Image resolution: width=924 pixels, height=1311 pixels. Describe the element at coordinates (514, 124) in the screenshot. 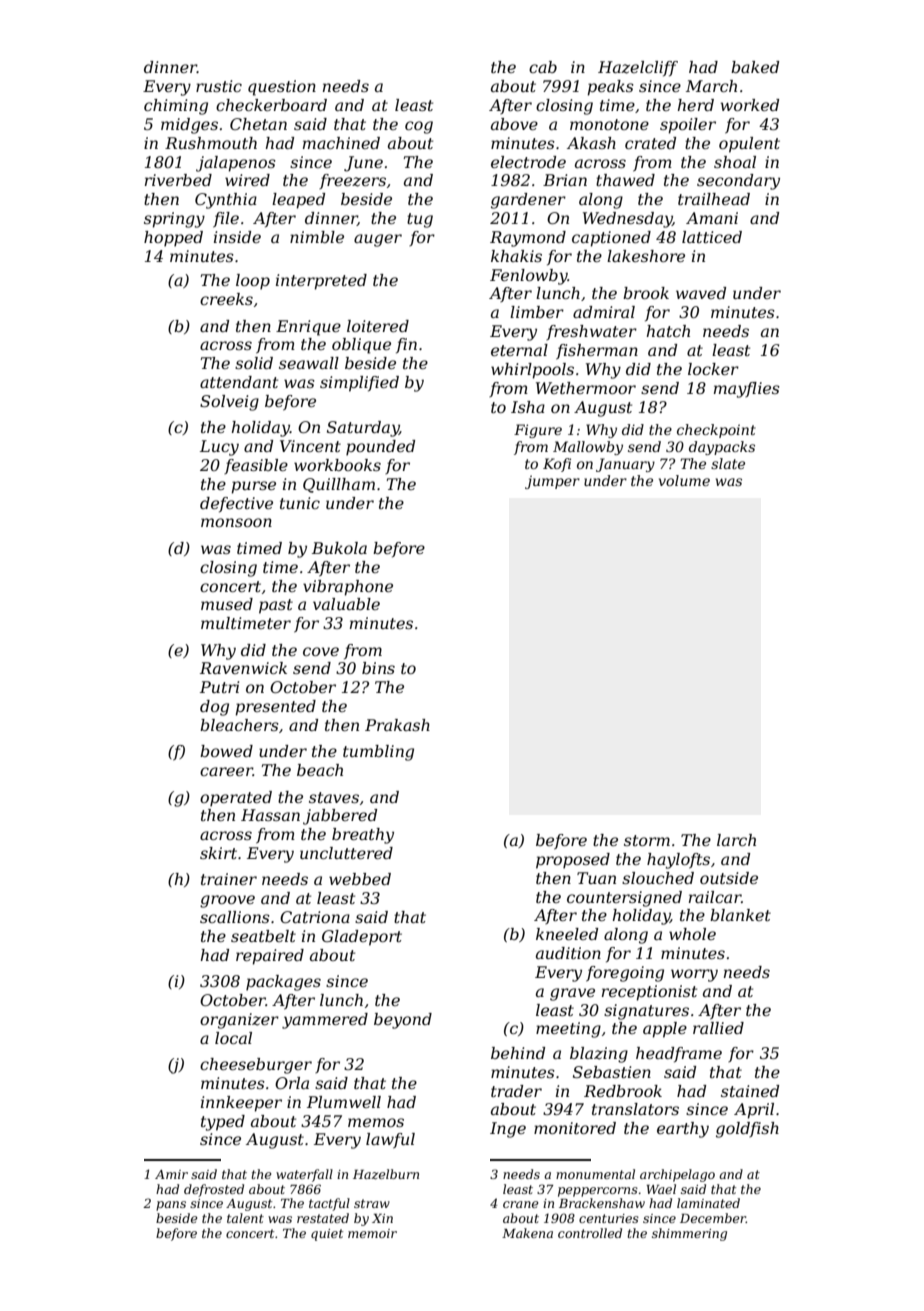

I see `above` at that location.
